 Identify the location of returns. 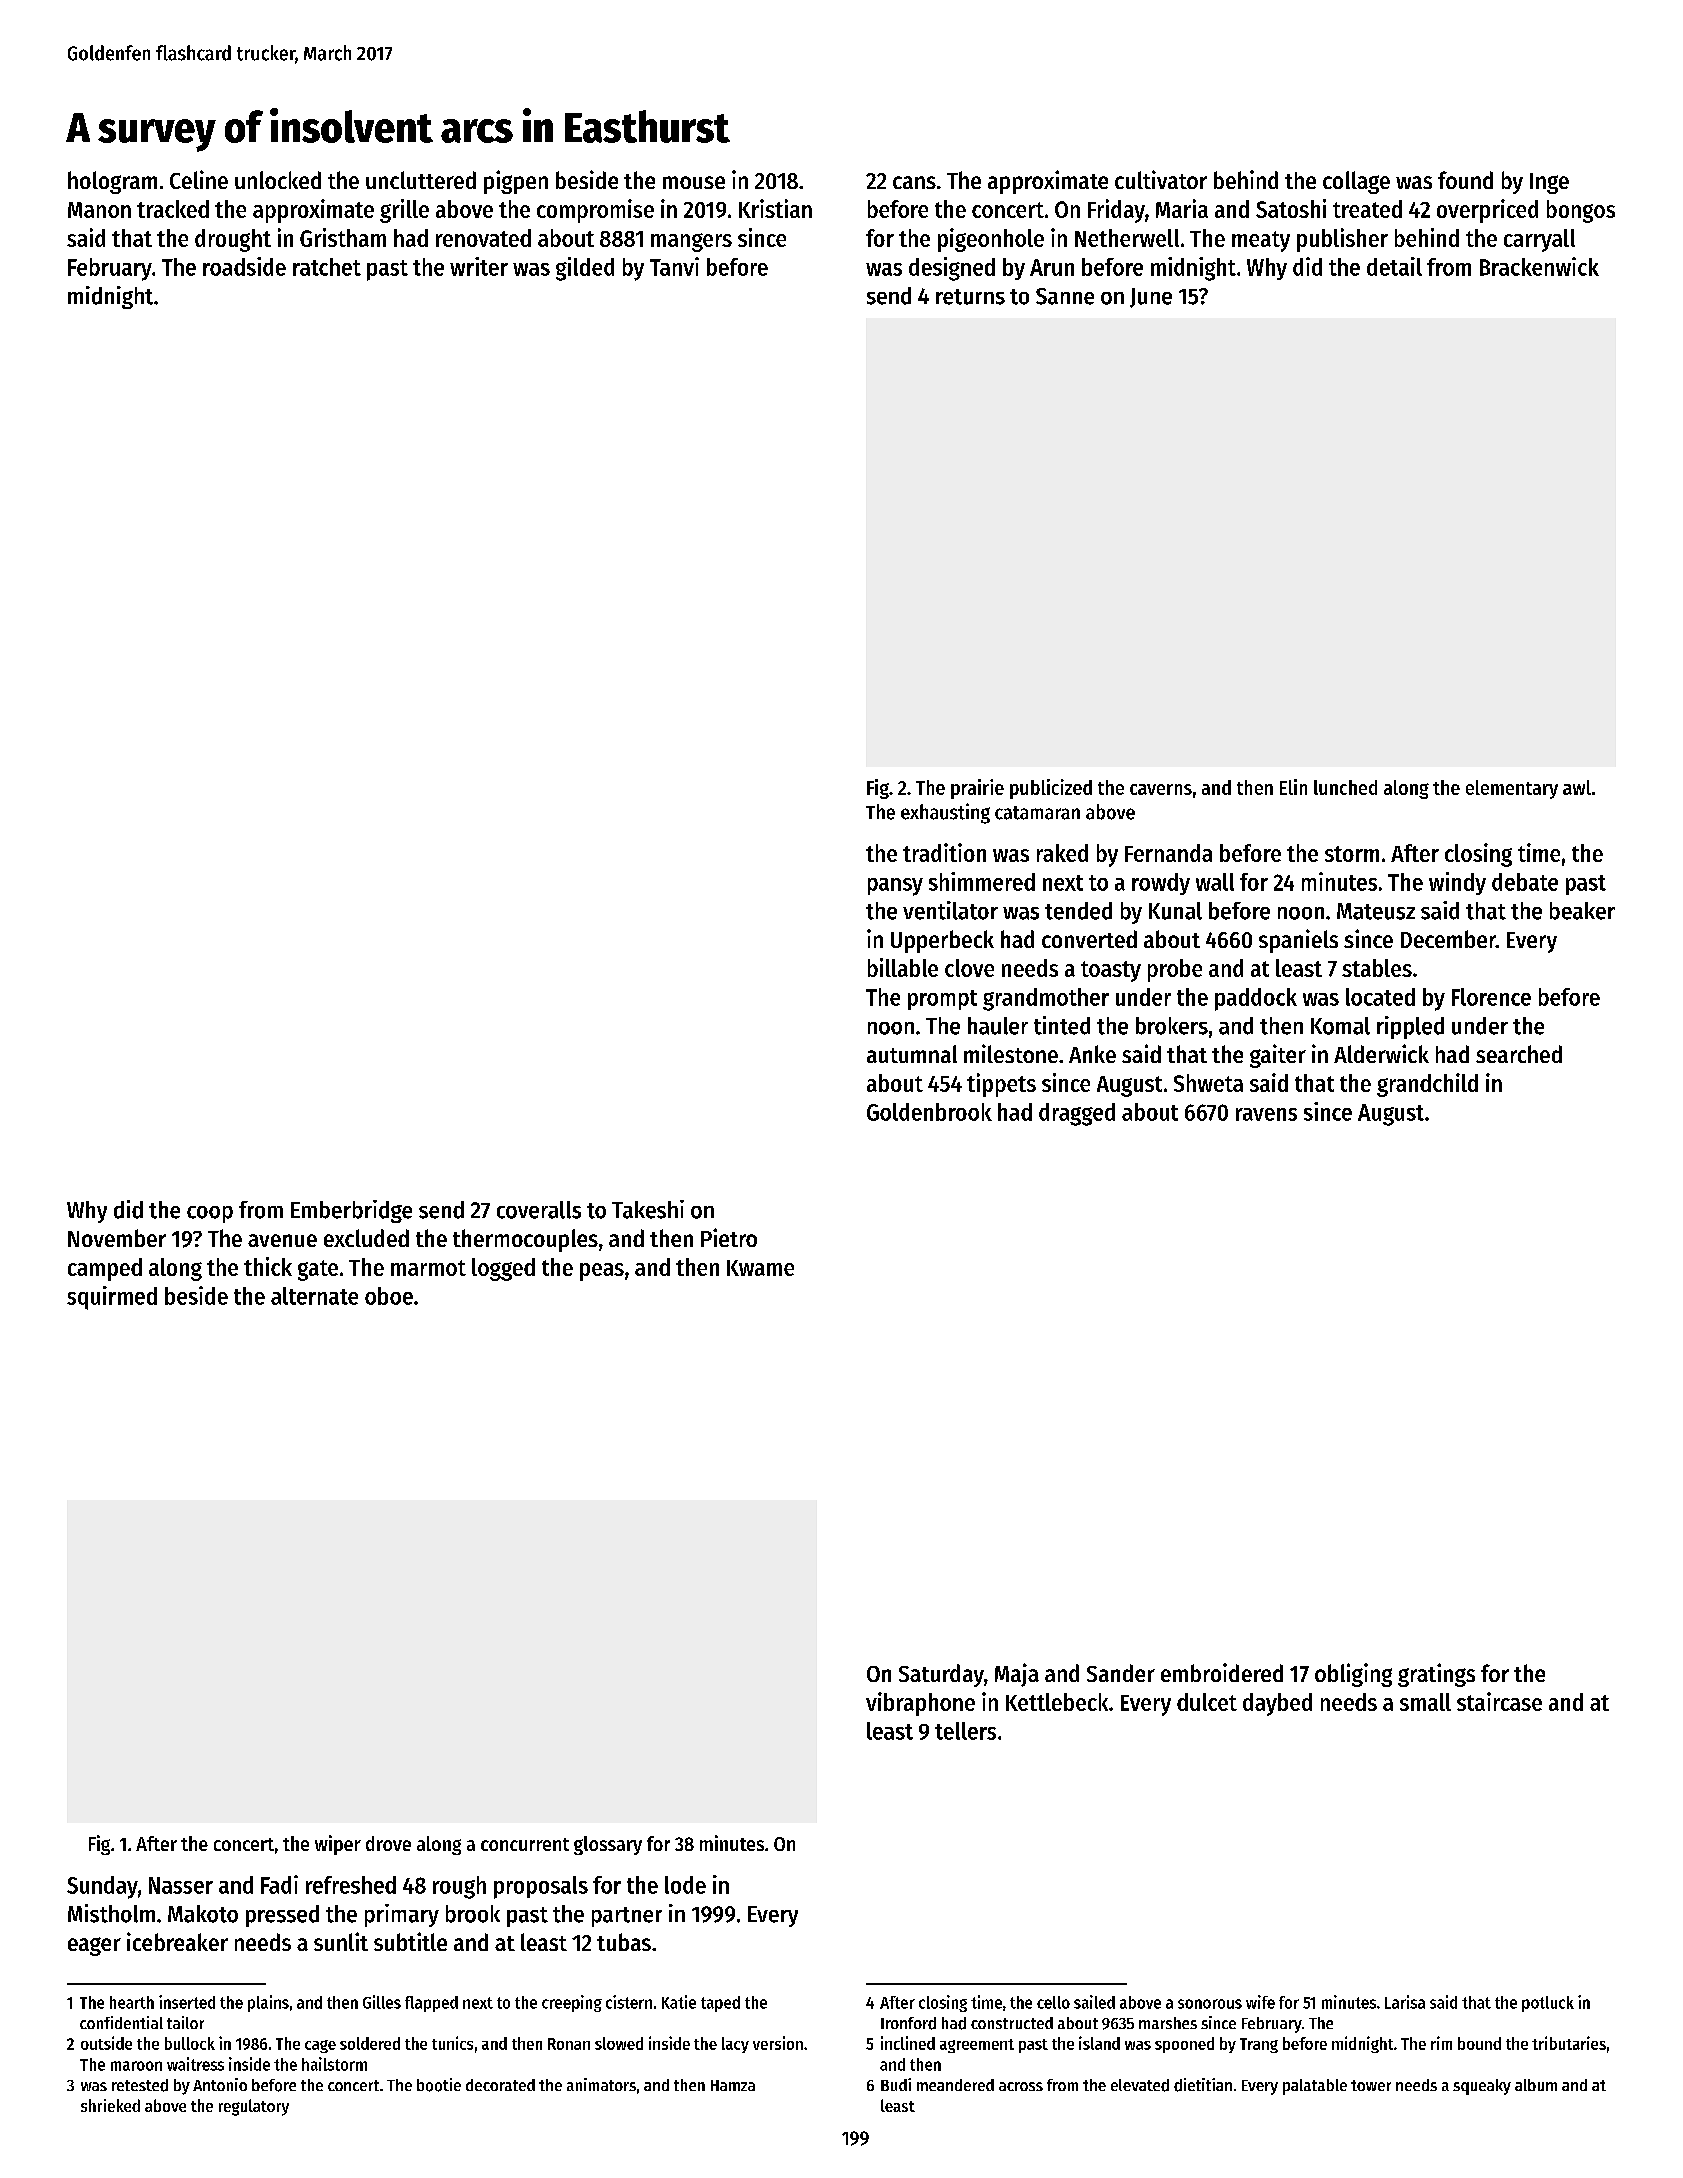
(970, 297).
